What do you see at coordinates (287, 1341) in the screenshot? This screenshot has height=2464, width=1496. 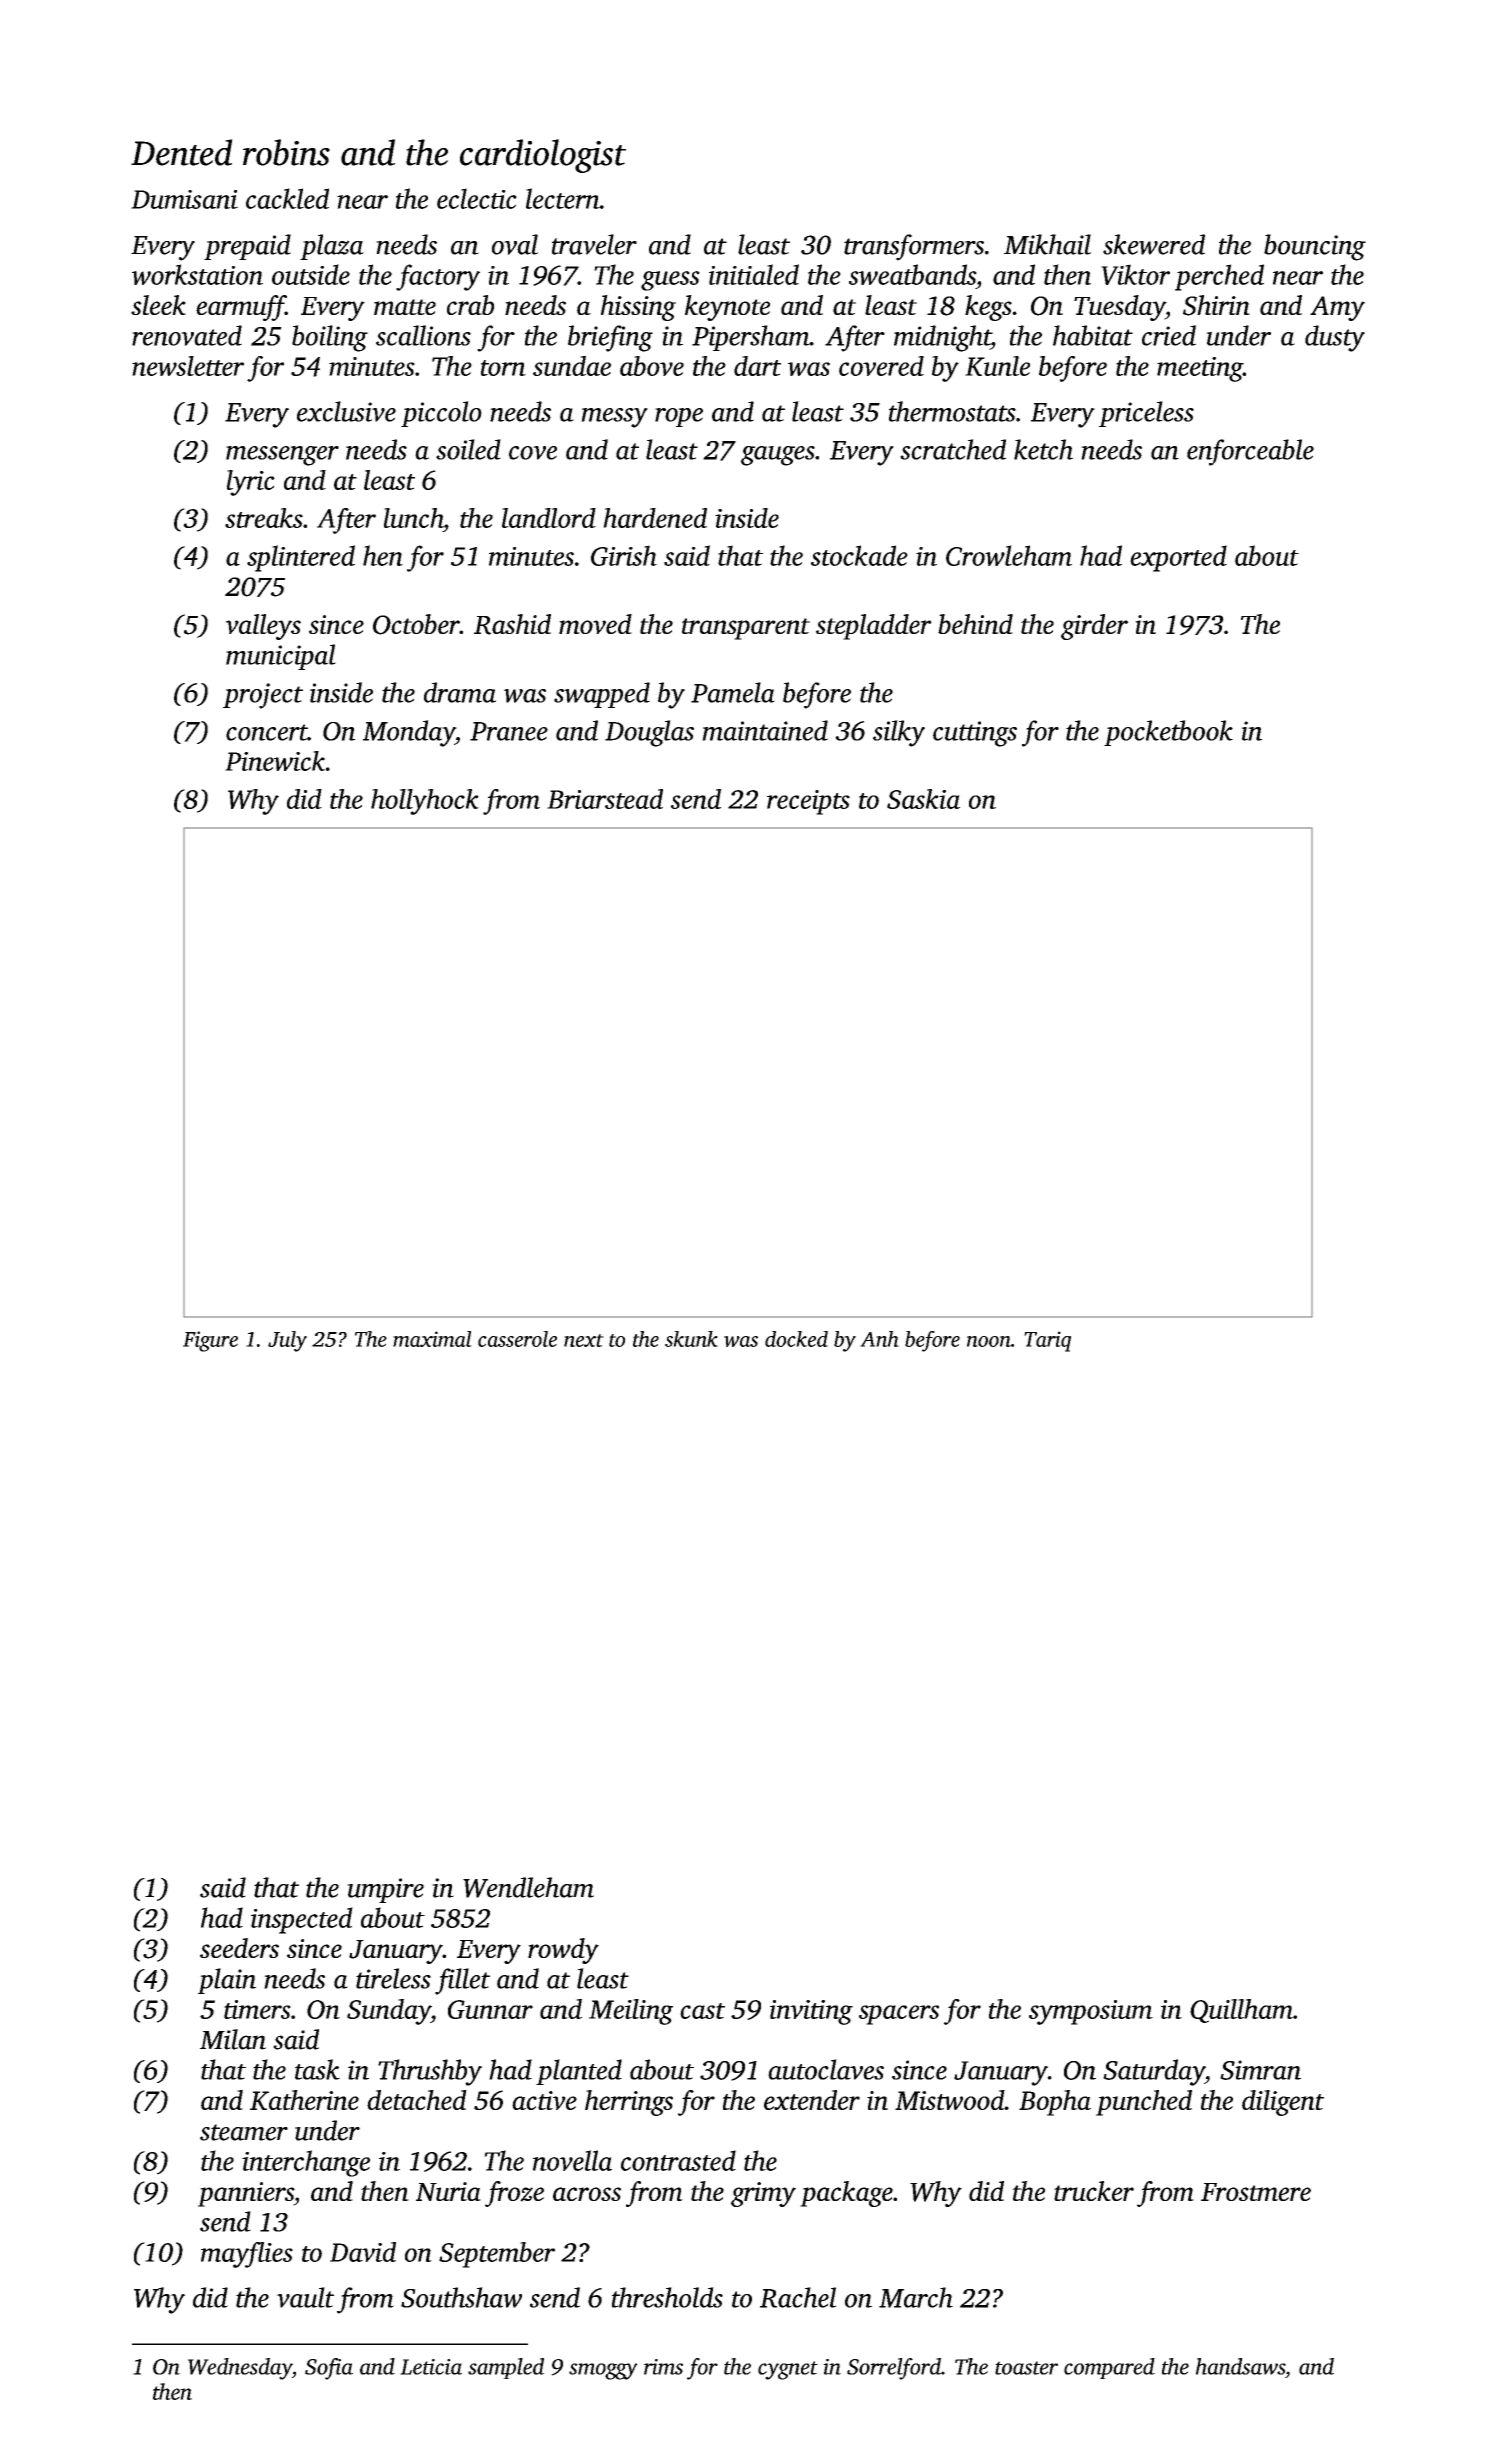 I see `July` at bounding box center [287, 1341].
